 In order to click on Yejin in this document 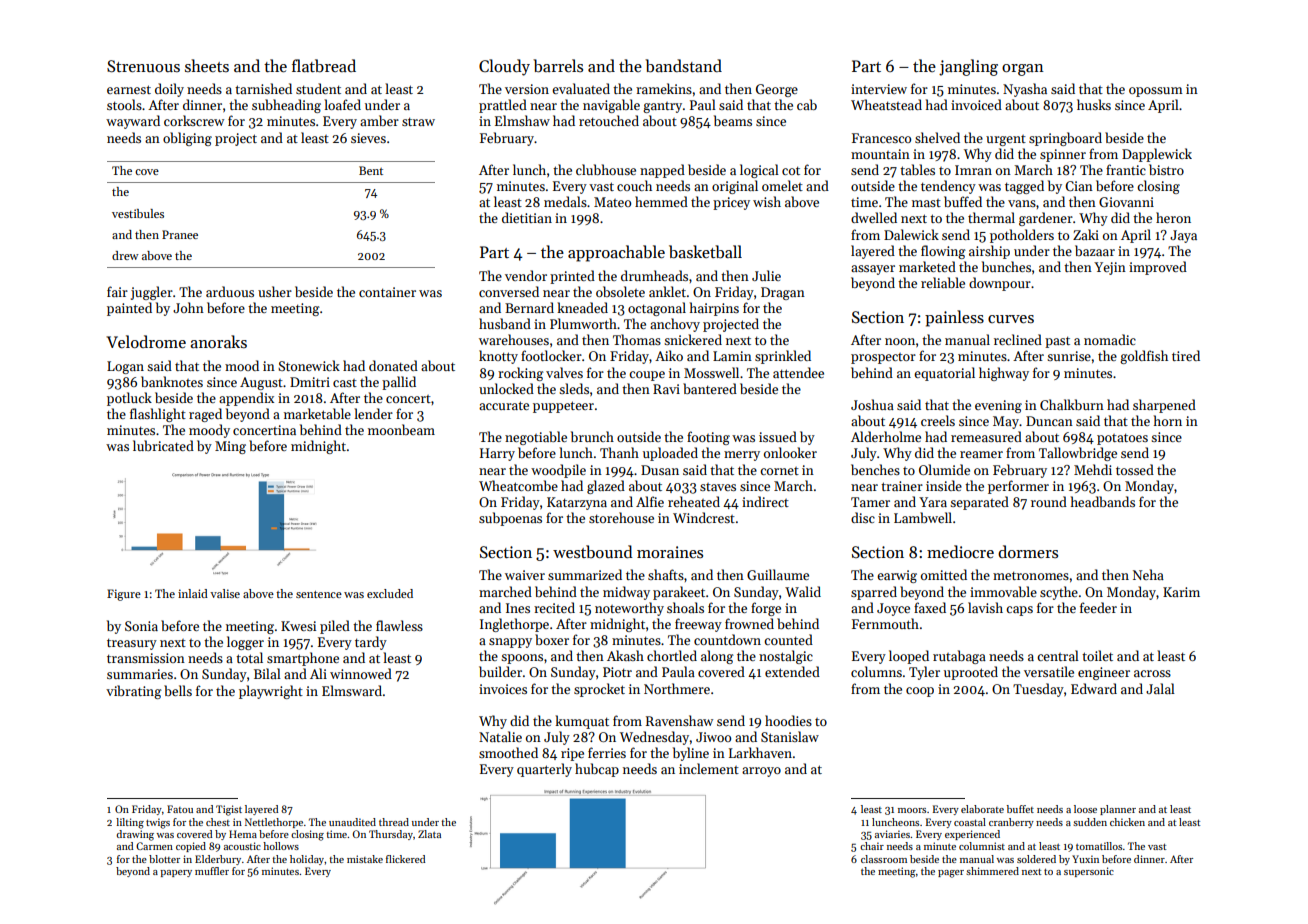, I will do `click(1110, 268)`.
